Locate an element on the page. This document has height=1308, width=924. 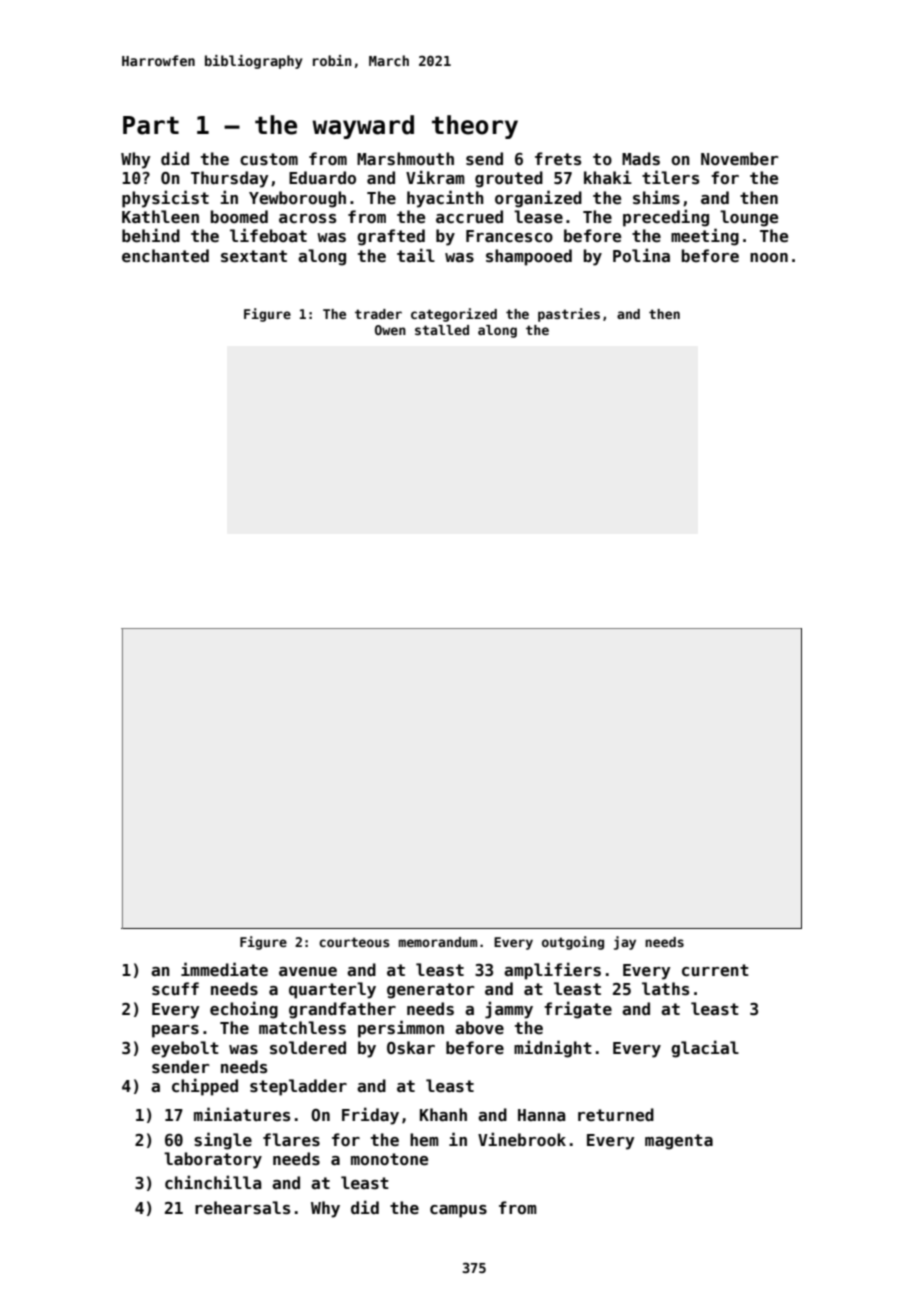
Friday is located at coordinates (370, 1116).
